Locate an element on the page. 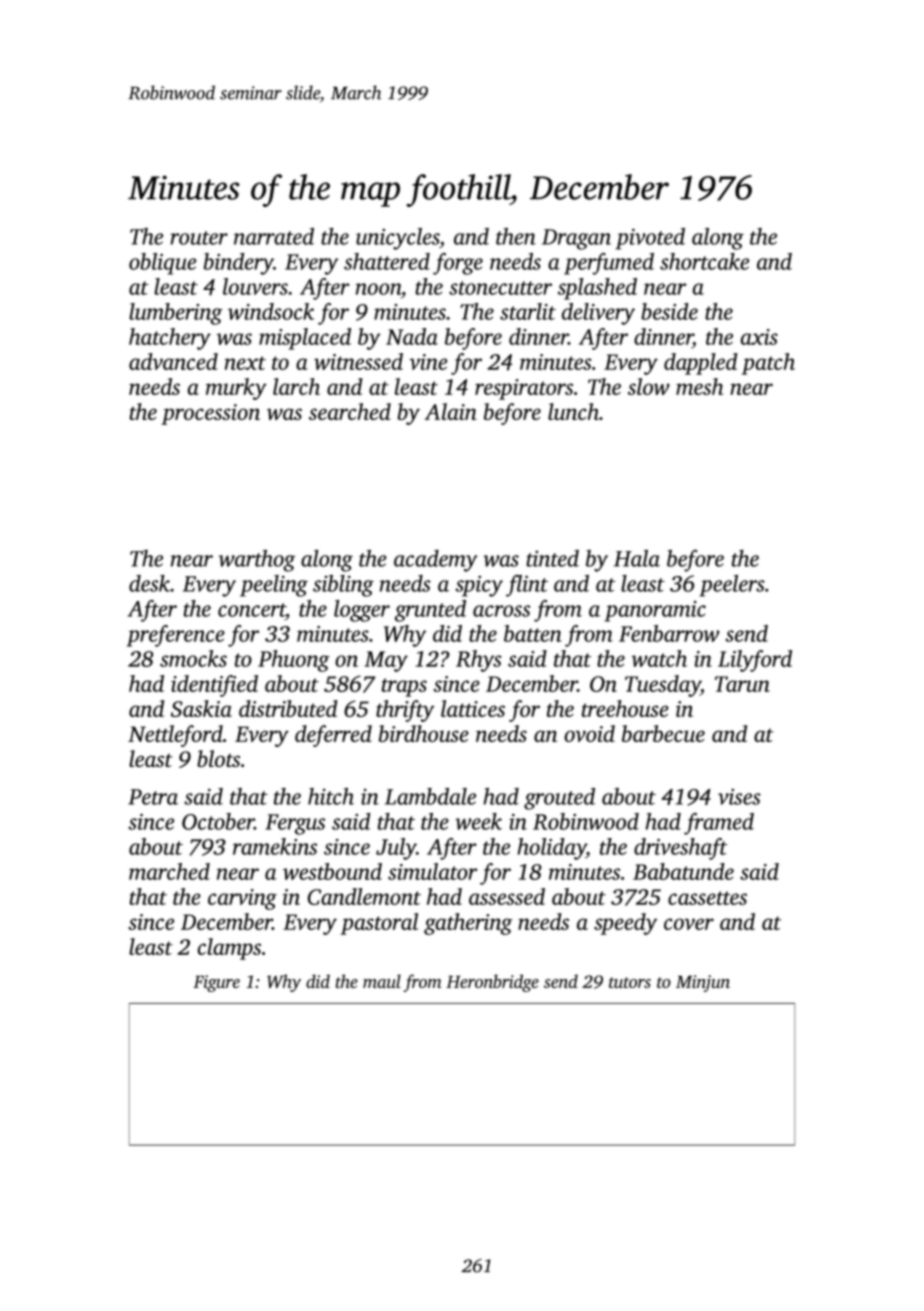  ramekins is located at coordinates (275, 846).
